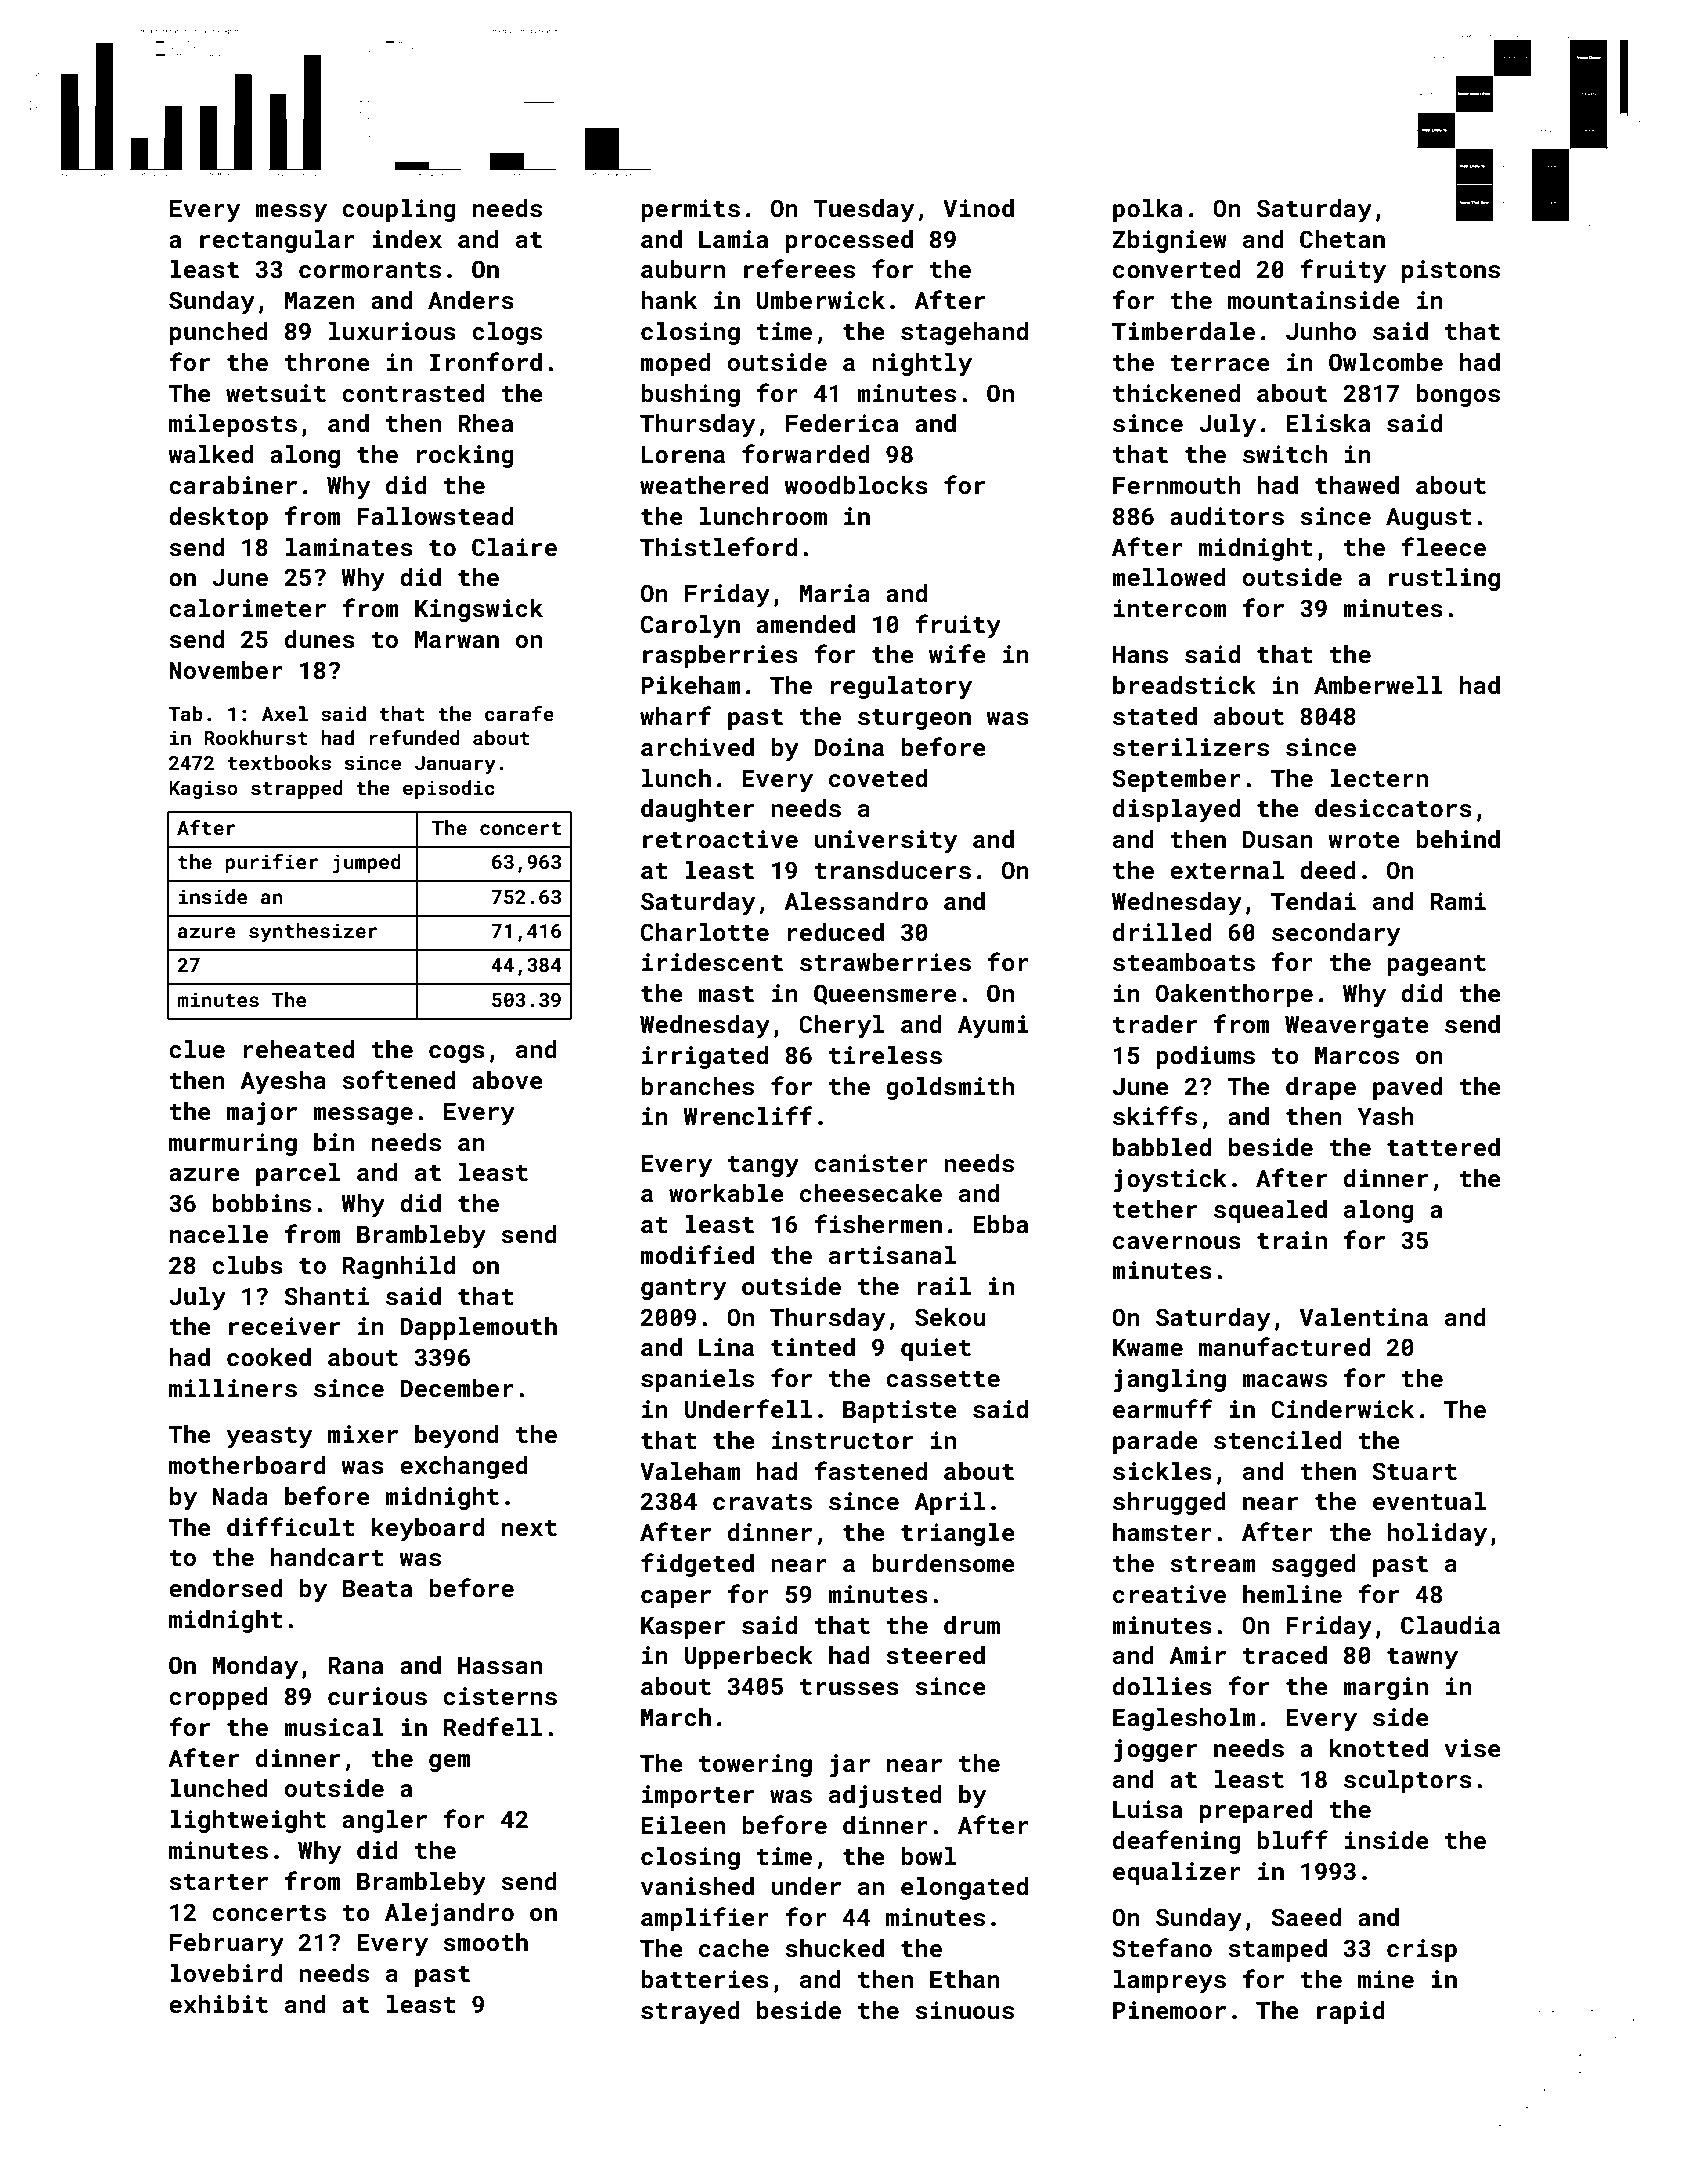 This document has width=1683, height=2178. What do you see at coordinates (233, 485) in the document?
I see `carabiner` at bounding box center [233, 485].
